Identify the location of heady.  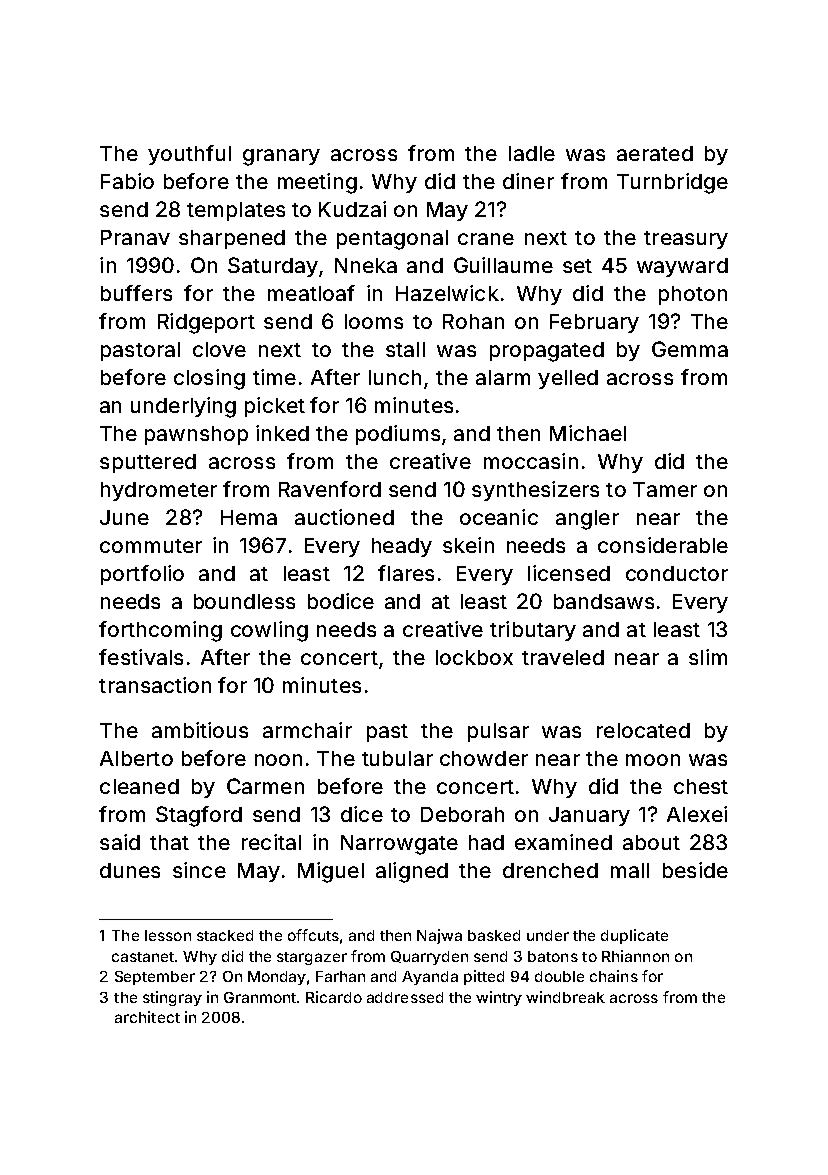
(402, 547).
